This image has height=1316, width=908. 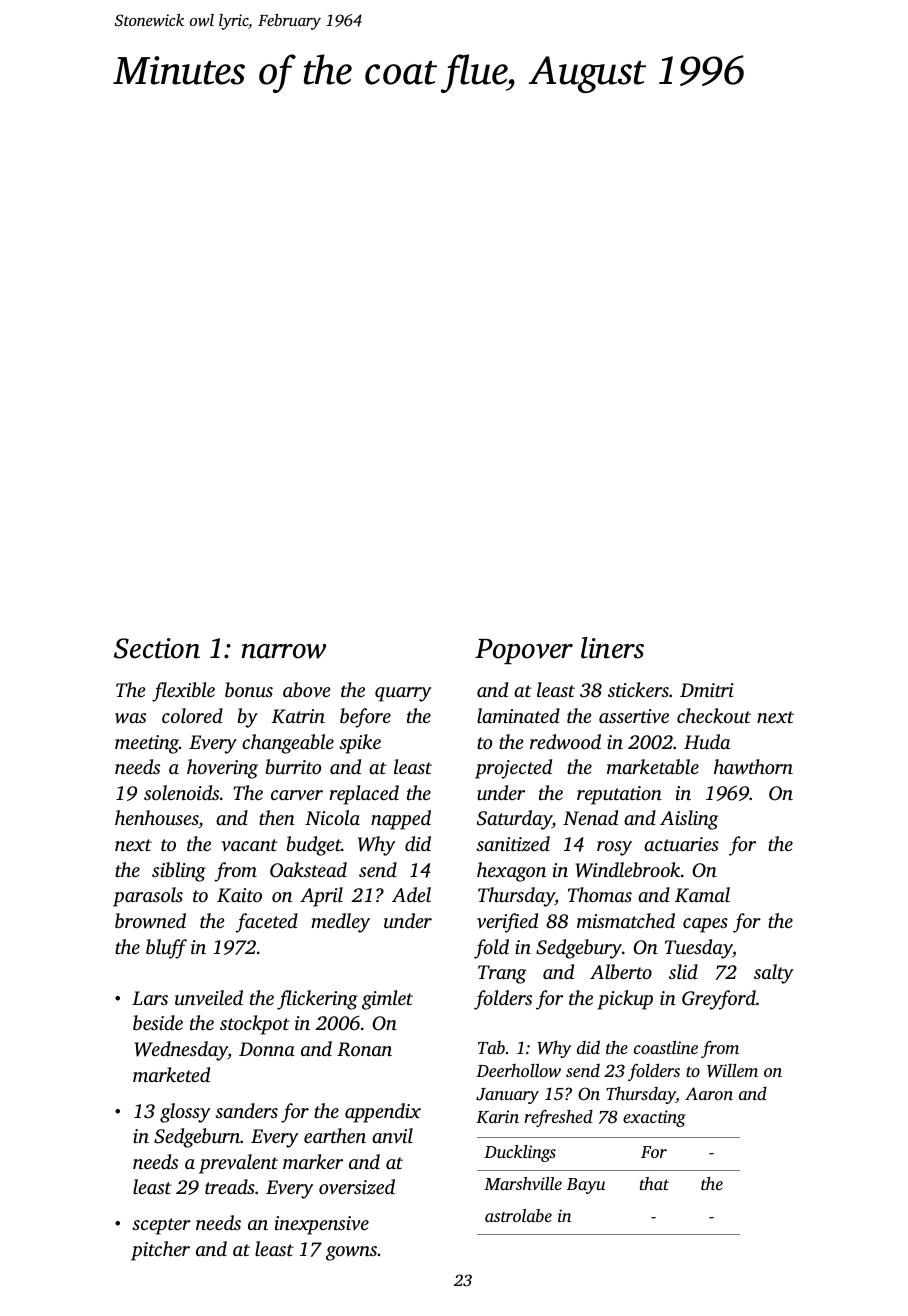 What do you see at coordinates (157, 648) in the image?
I see `Section` at bounding box center [157, 648].
